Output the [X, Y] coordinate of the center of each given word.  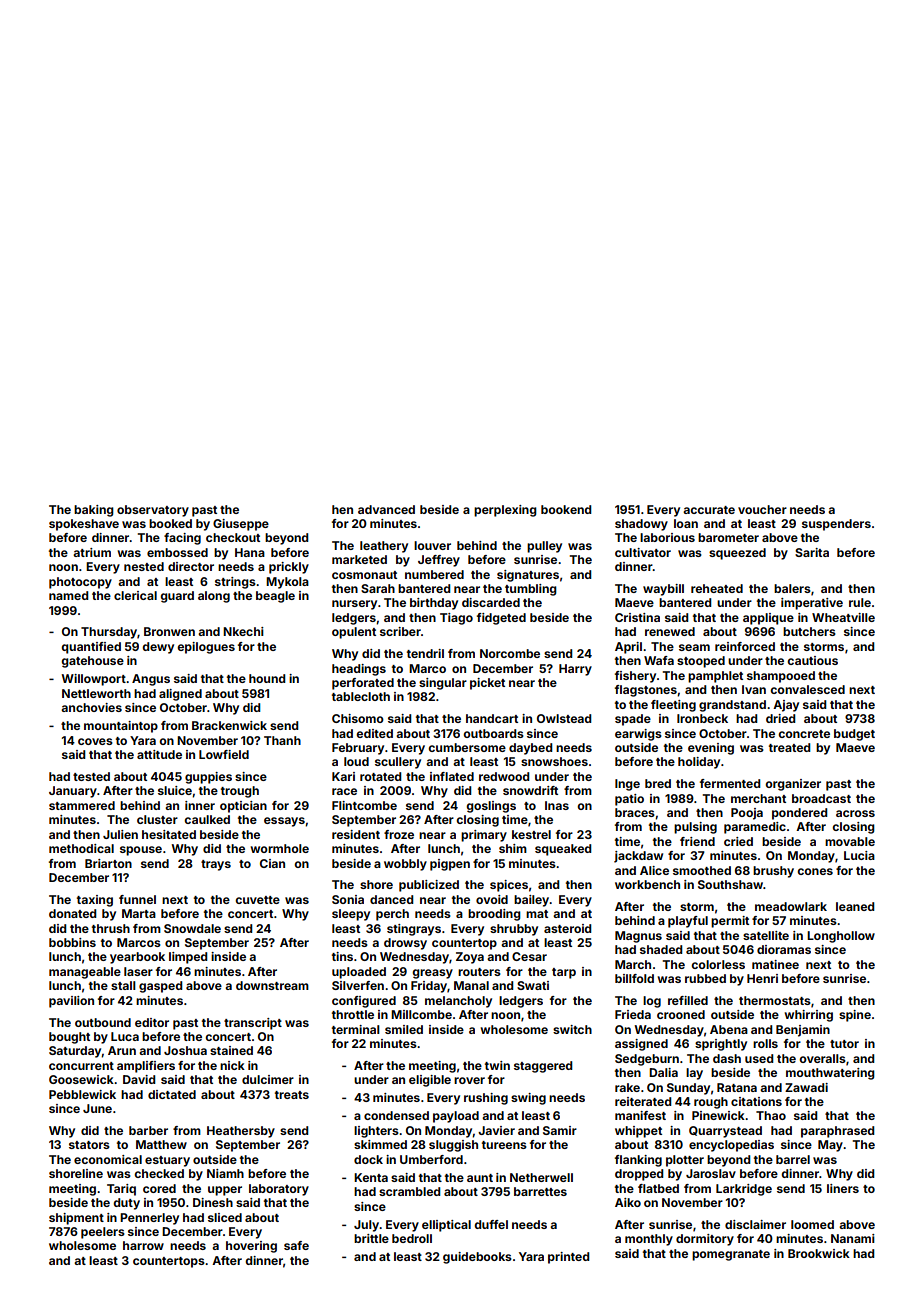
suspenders [836, 525]
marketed [359, 559]
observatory [153, 511]
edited [374, 733]
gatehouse [92, 662]
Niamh [225, 1173]
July [367, 1226]
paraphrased [838, 1132]
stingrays [414, 930]
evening [711, 749]
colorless [718, 964]
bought [69, 1038]
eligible [430, 1081]
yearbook [137, 958]
